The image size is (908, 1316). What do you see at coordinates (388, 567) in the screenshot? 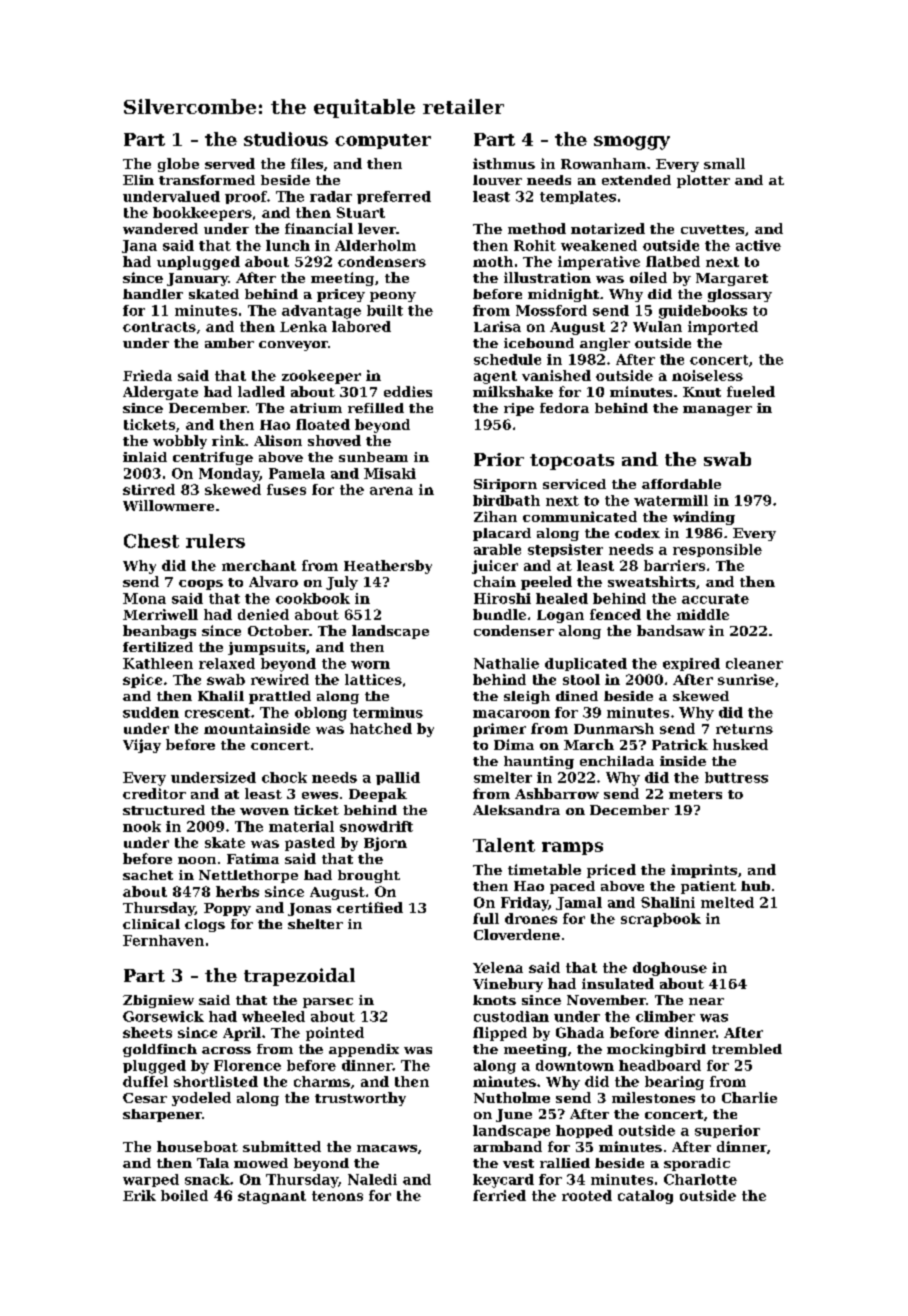
I see `Heathersby` at bounding box center [388, 567].
